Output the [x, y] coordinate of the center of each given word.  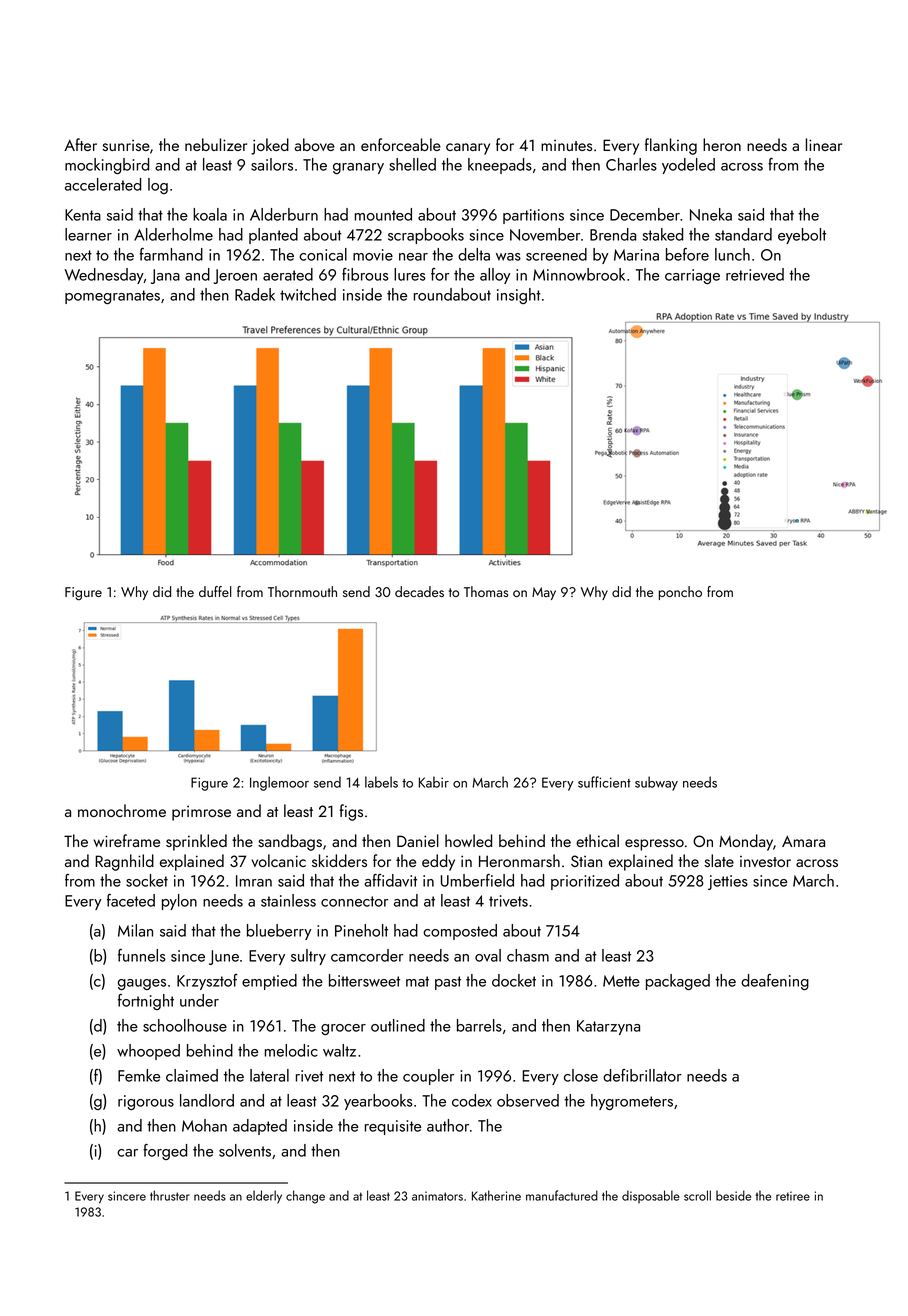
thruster [170, 1195]
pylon [179, 902]
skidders [339, 860]
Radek [255, 294]
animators [437, 1196]
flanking [671, 146]
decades [419, 591]
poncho [680, 593]
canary [468, 149]
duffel [215, 591]
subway [656, 783]
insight [519, 296]
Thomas [486, 591]
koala [210, 214]
